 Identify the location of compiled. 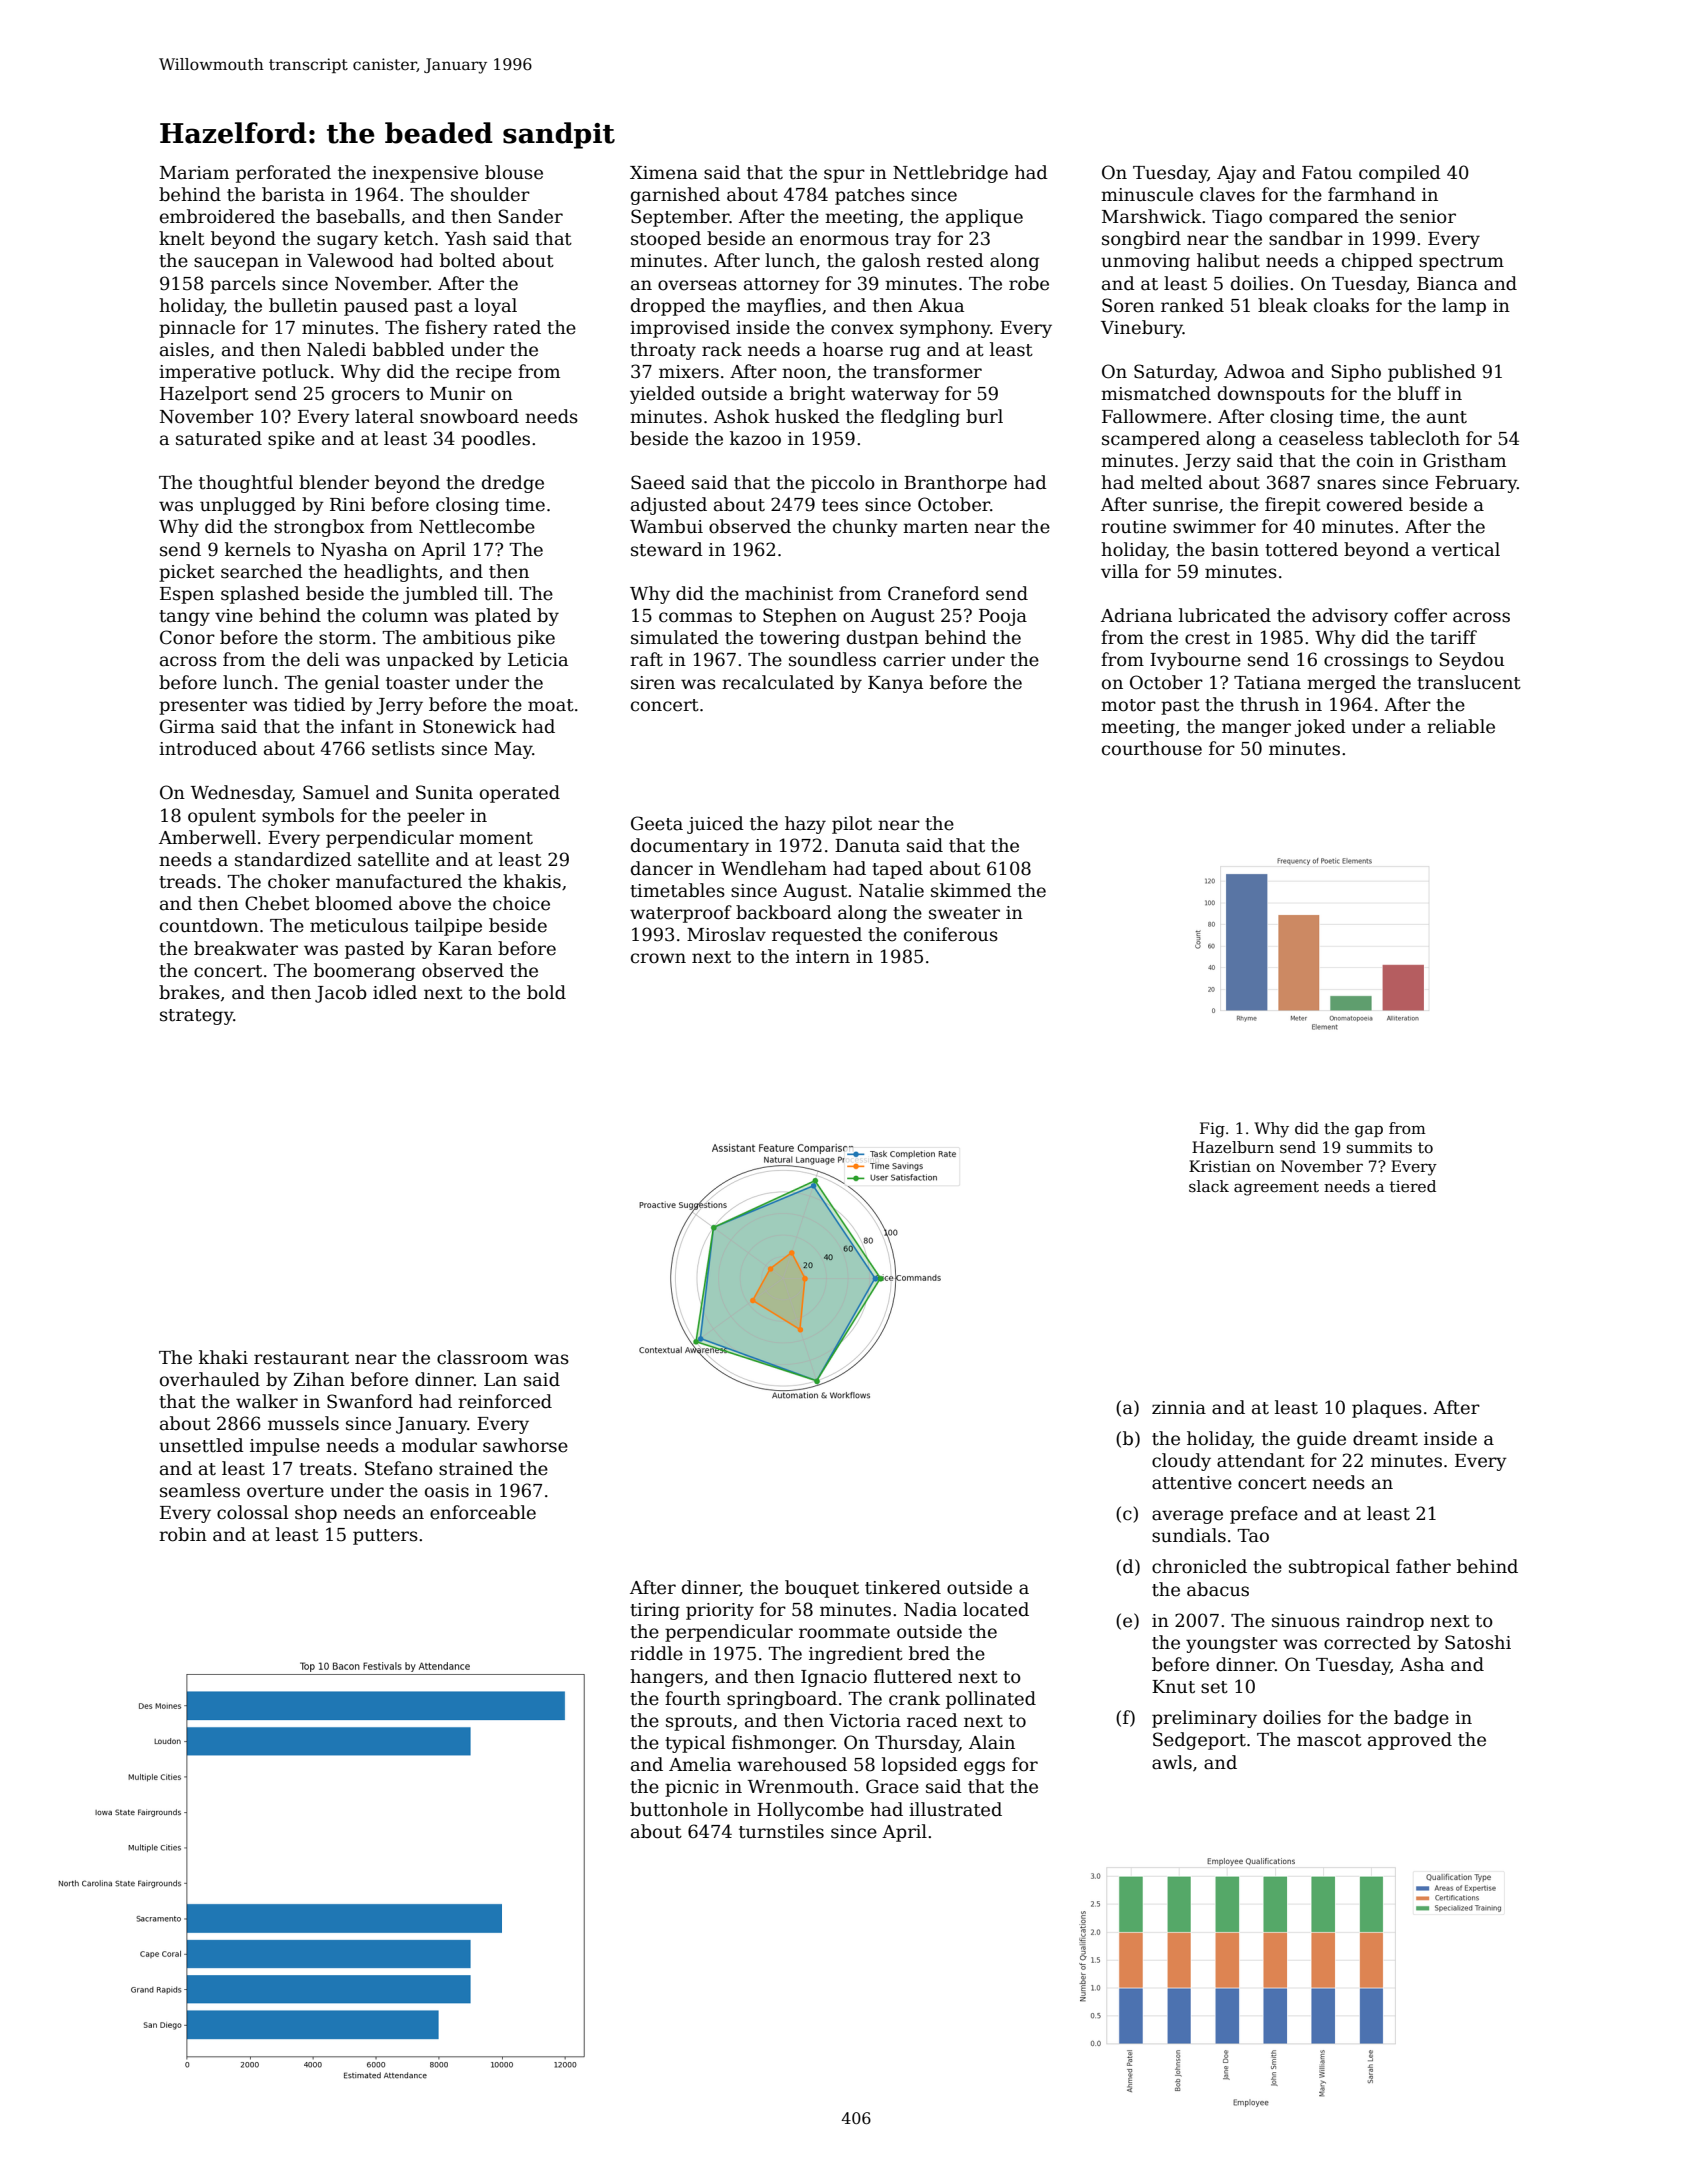
(1400, 174).
